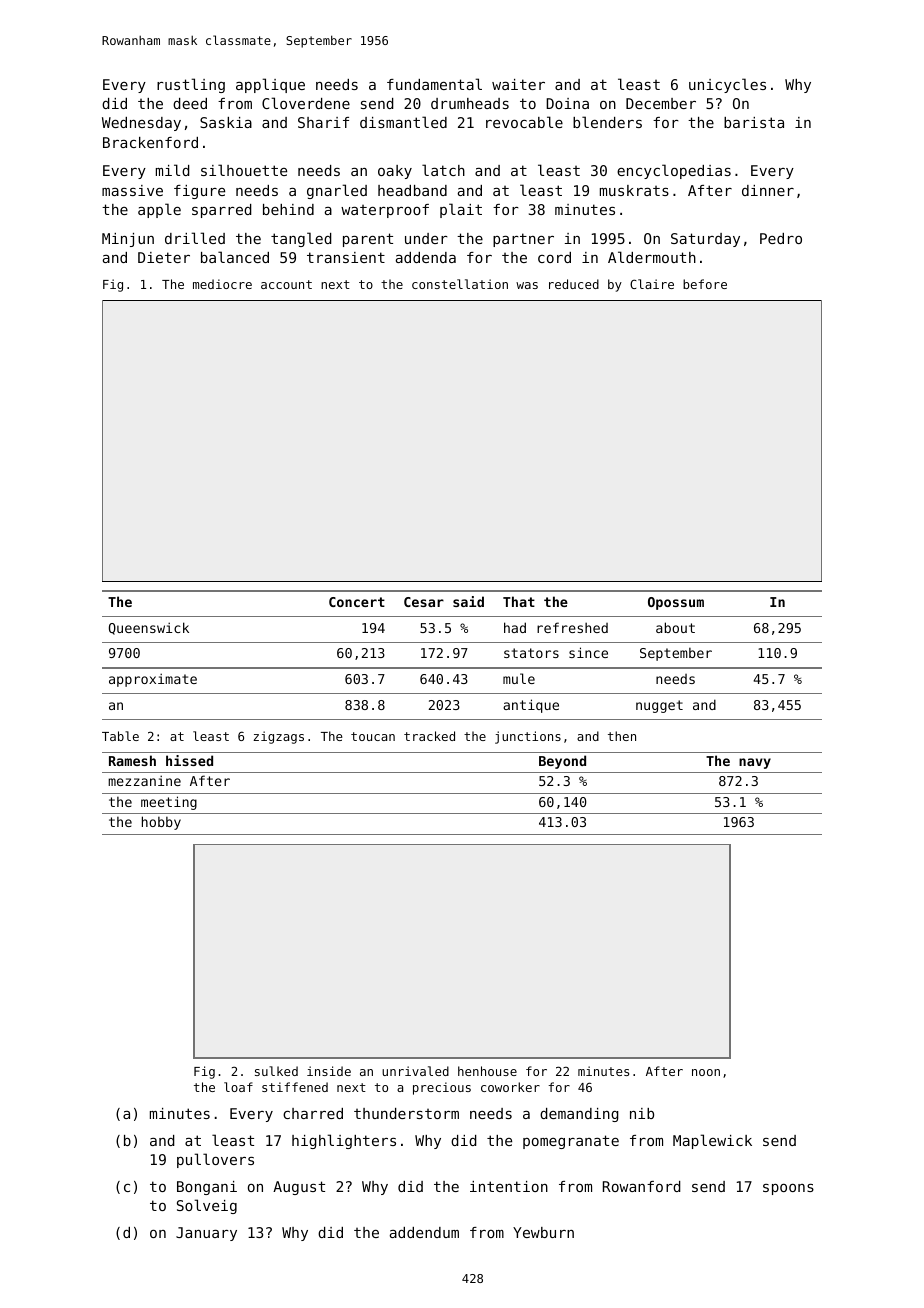  Describe the element at coordinates (368, 240) in the image. I see `parent` at that location.
